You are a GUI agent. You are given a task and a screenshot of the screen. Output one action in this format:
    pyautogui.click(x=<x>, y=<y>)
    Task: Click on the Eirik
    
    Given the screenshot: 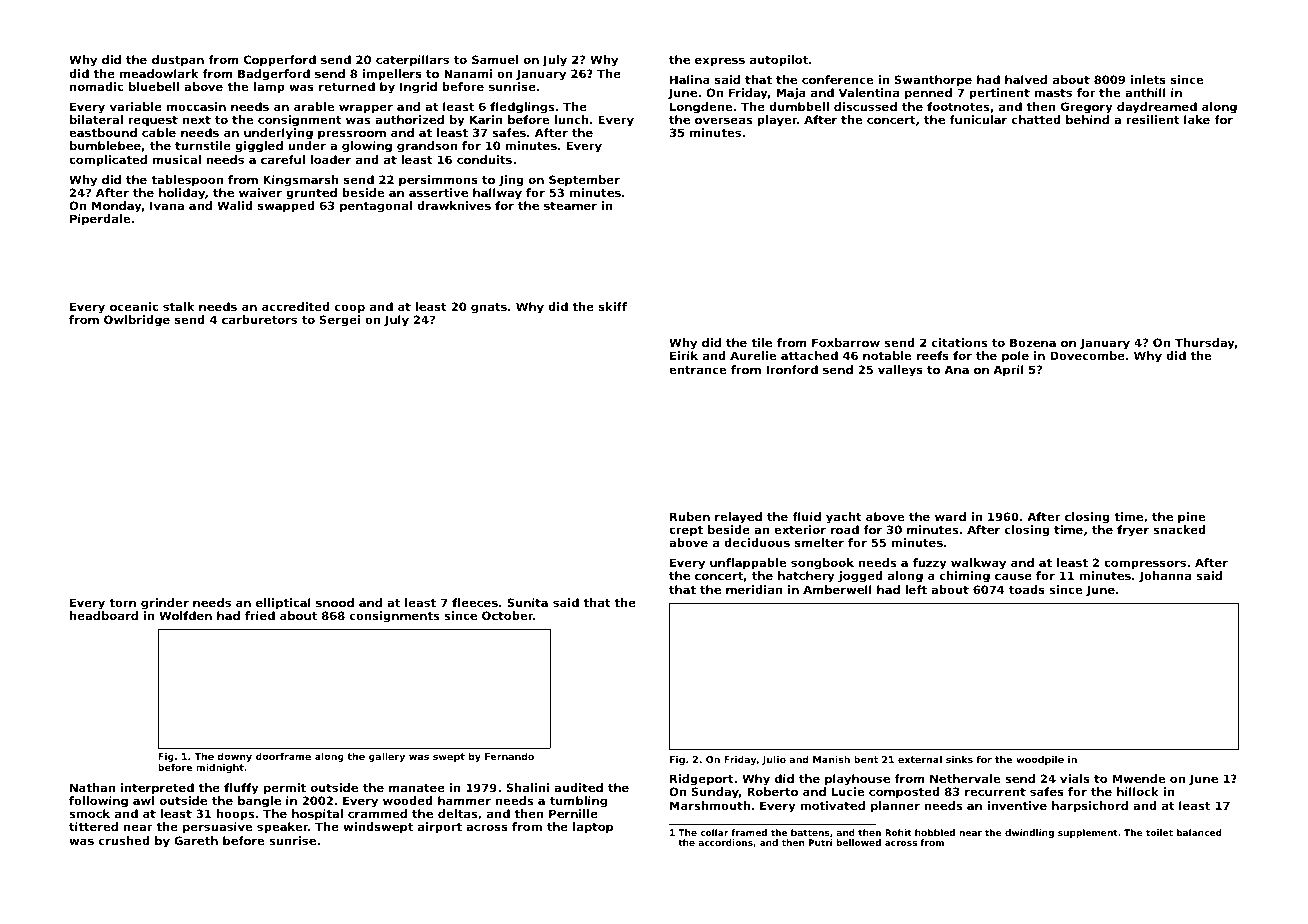 What is the action you would take?
    pyautogui.click(x=684, y=355)
